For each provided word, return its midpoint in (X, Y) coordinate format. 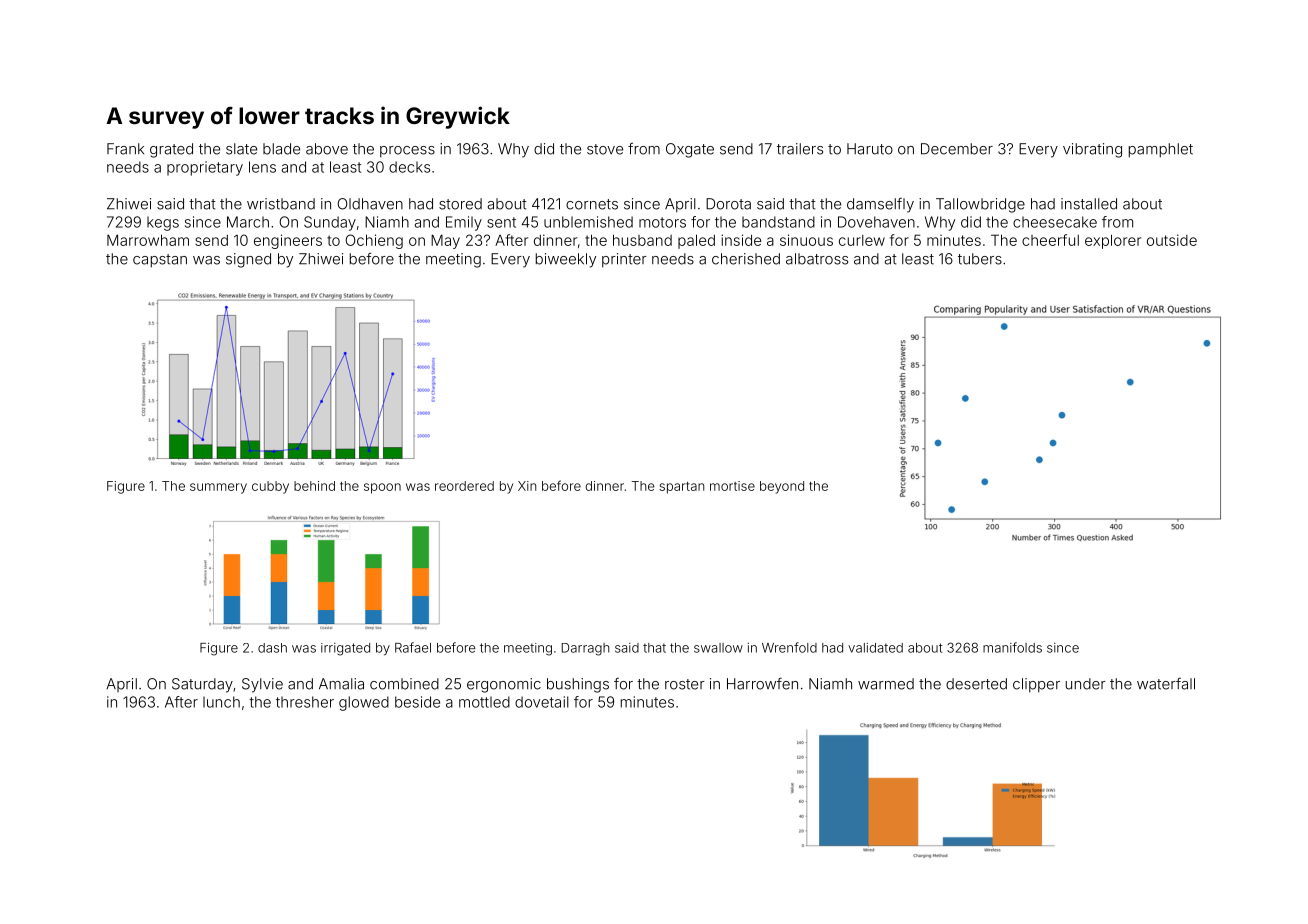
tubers (980, 259)
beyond (782, 487)
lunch (221, 702)
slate (241, 149)
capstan (160, 261)
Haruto (870, 149)
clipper (1036, 685)
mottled (484, 702)
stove (605, 149)
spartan (681, 488)
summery (218, 488)
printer (624, 260)
